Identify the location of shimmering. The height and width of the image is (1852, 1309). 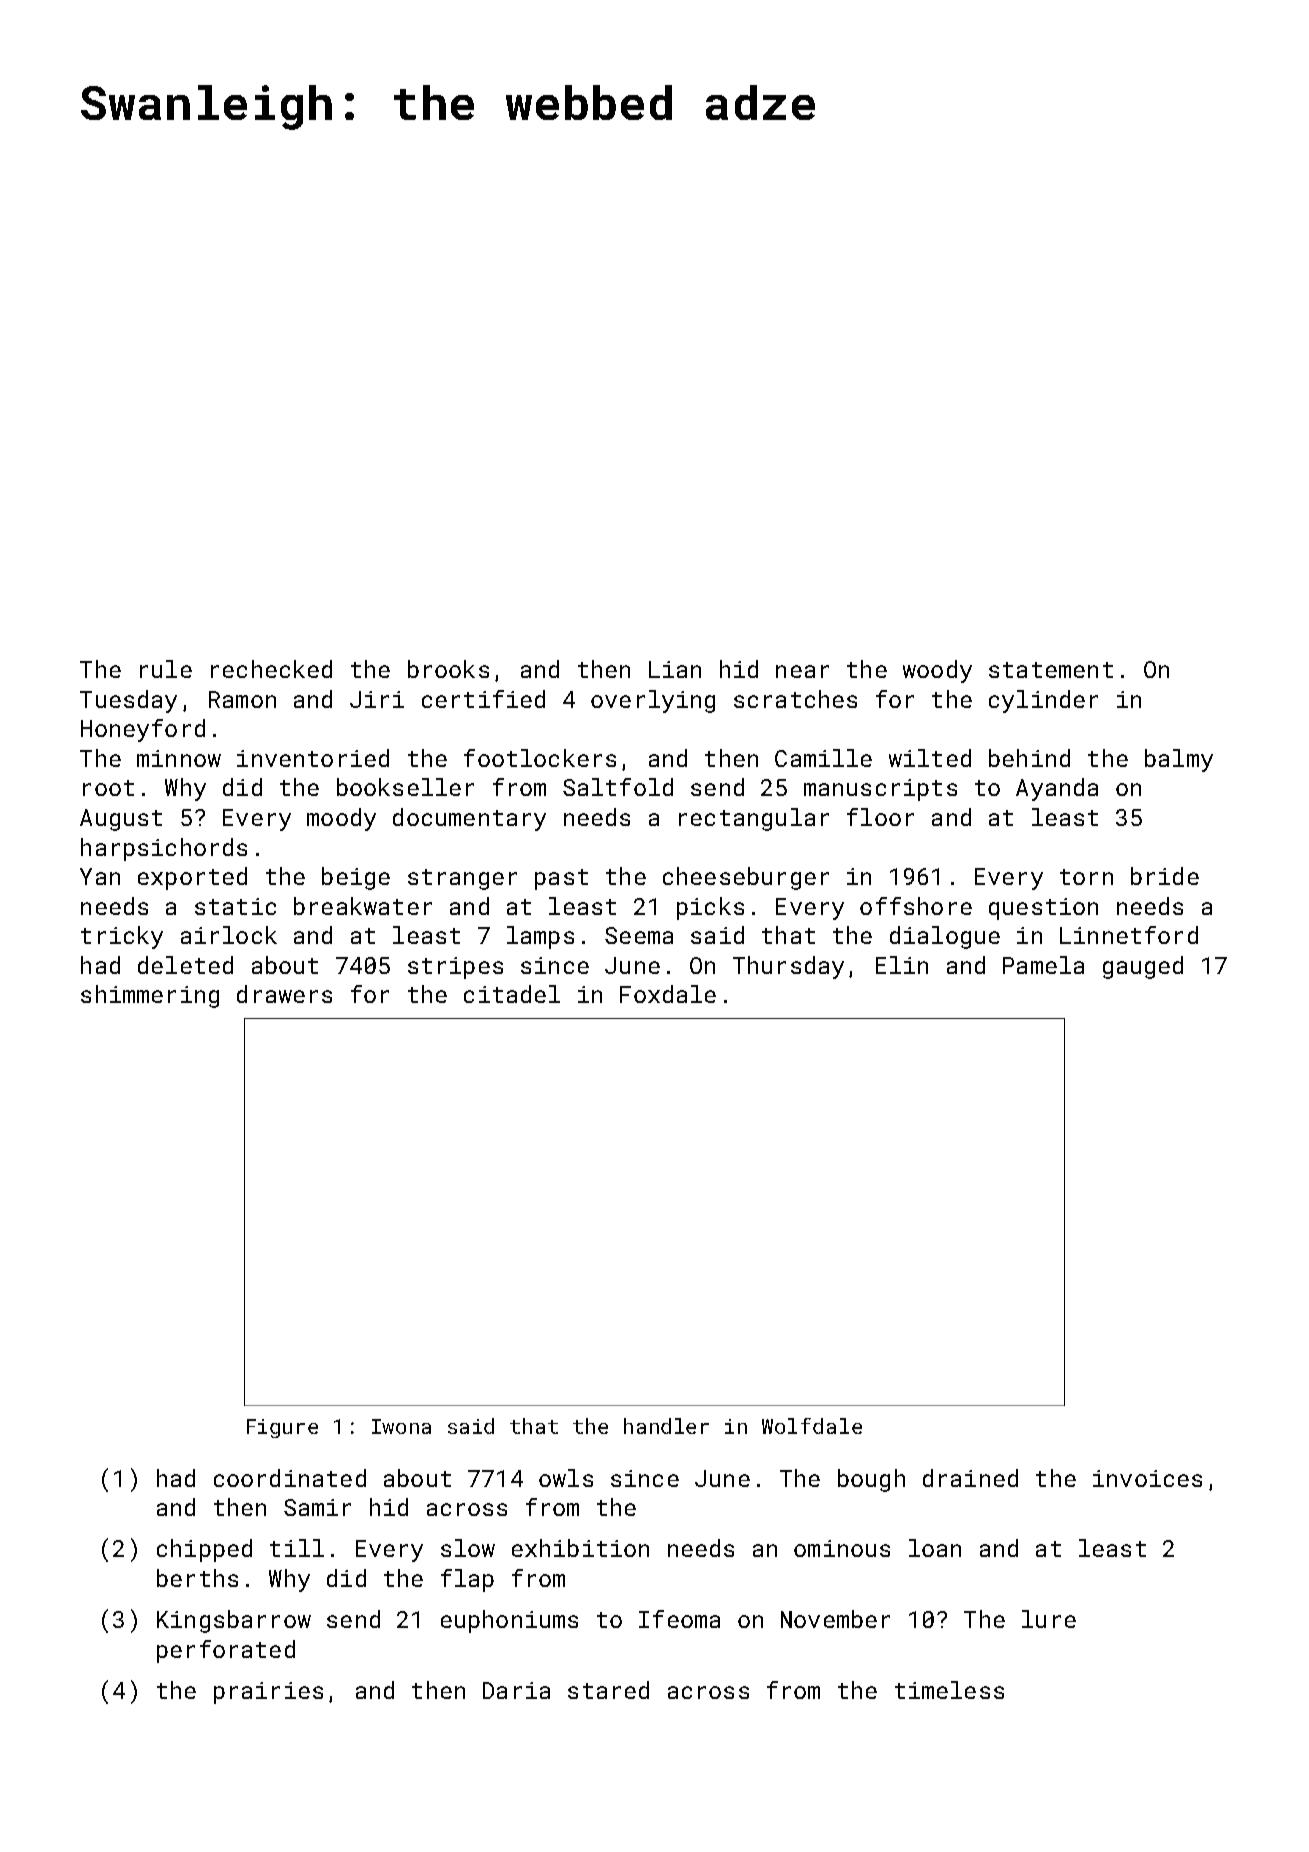
(150, 996).
